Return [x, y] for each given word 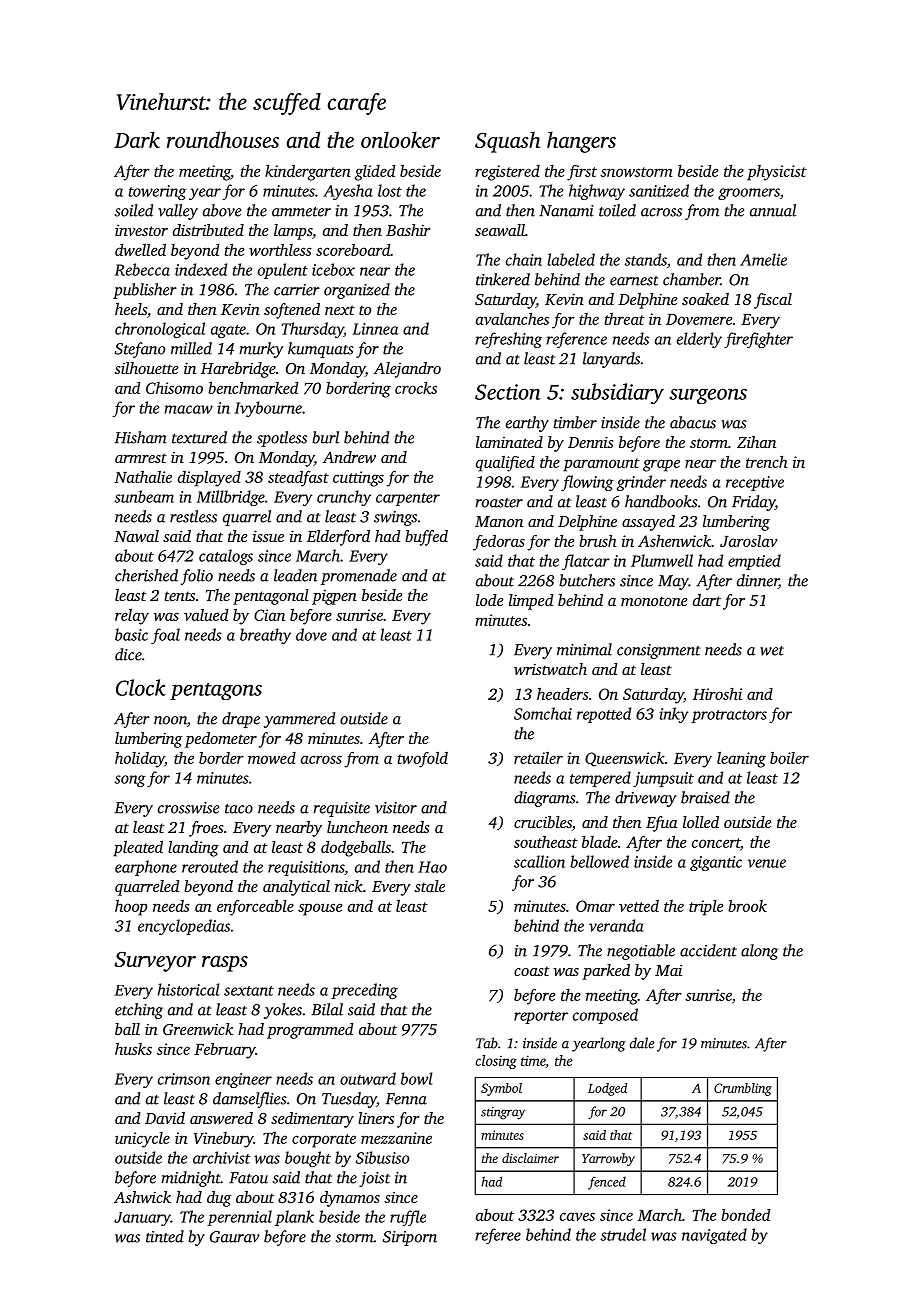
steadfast [298, 479]
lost [390, 190]
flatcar [586, 562]
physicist [777, 173]
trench [766, 462]
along [759, 952]
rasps [225, 964]
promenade [359, 577]
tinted [165, 1236]
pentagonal [271, 597]
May [673, 582]
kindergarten [308, 173]
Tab [487, 1043]
